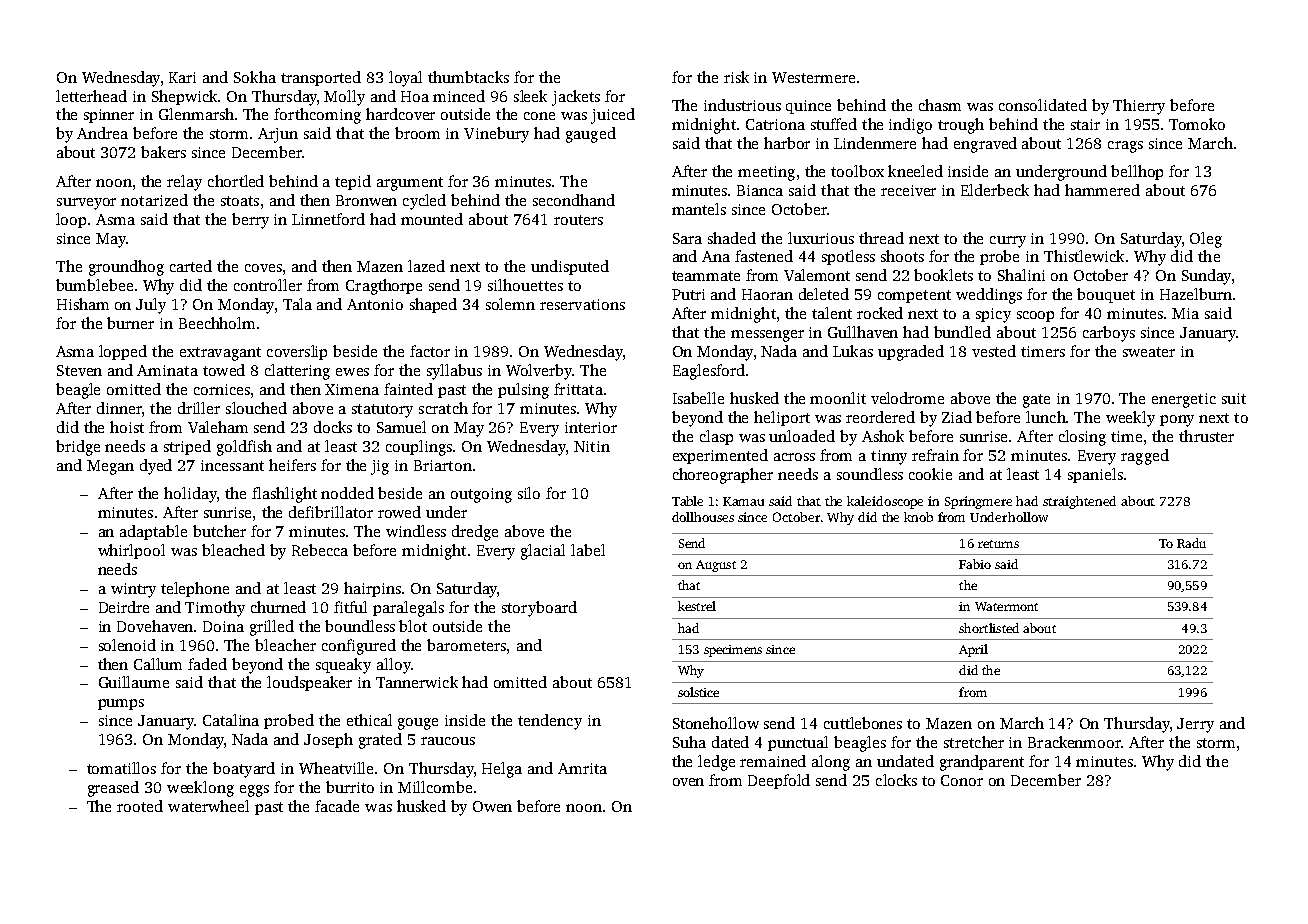  Describe the element at coordinates (767, 294) in the screenshot. I see `Haoran` at that location.
